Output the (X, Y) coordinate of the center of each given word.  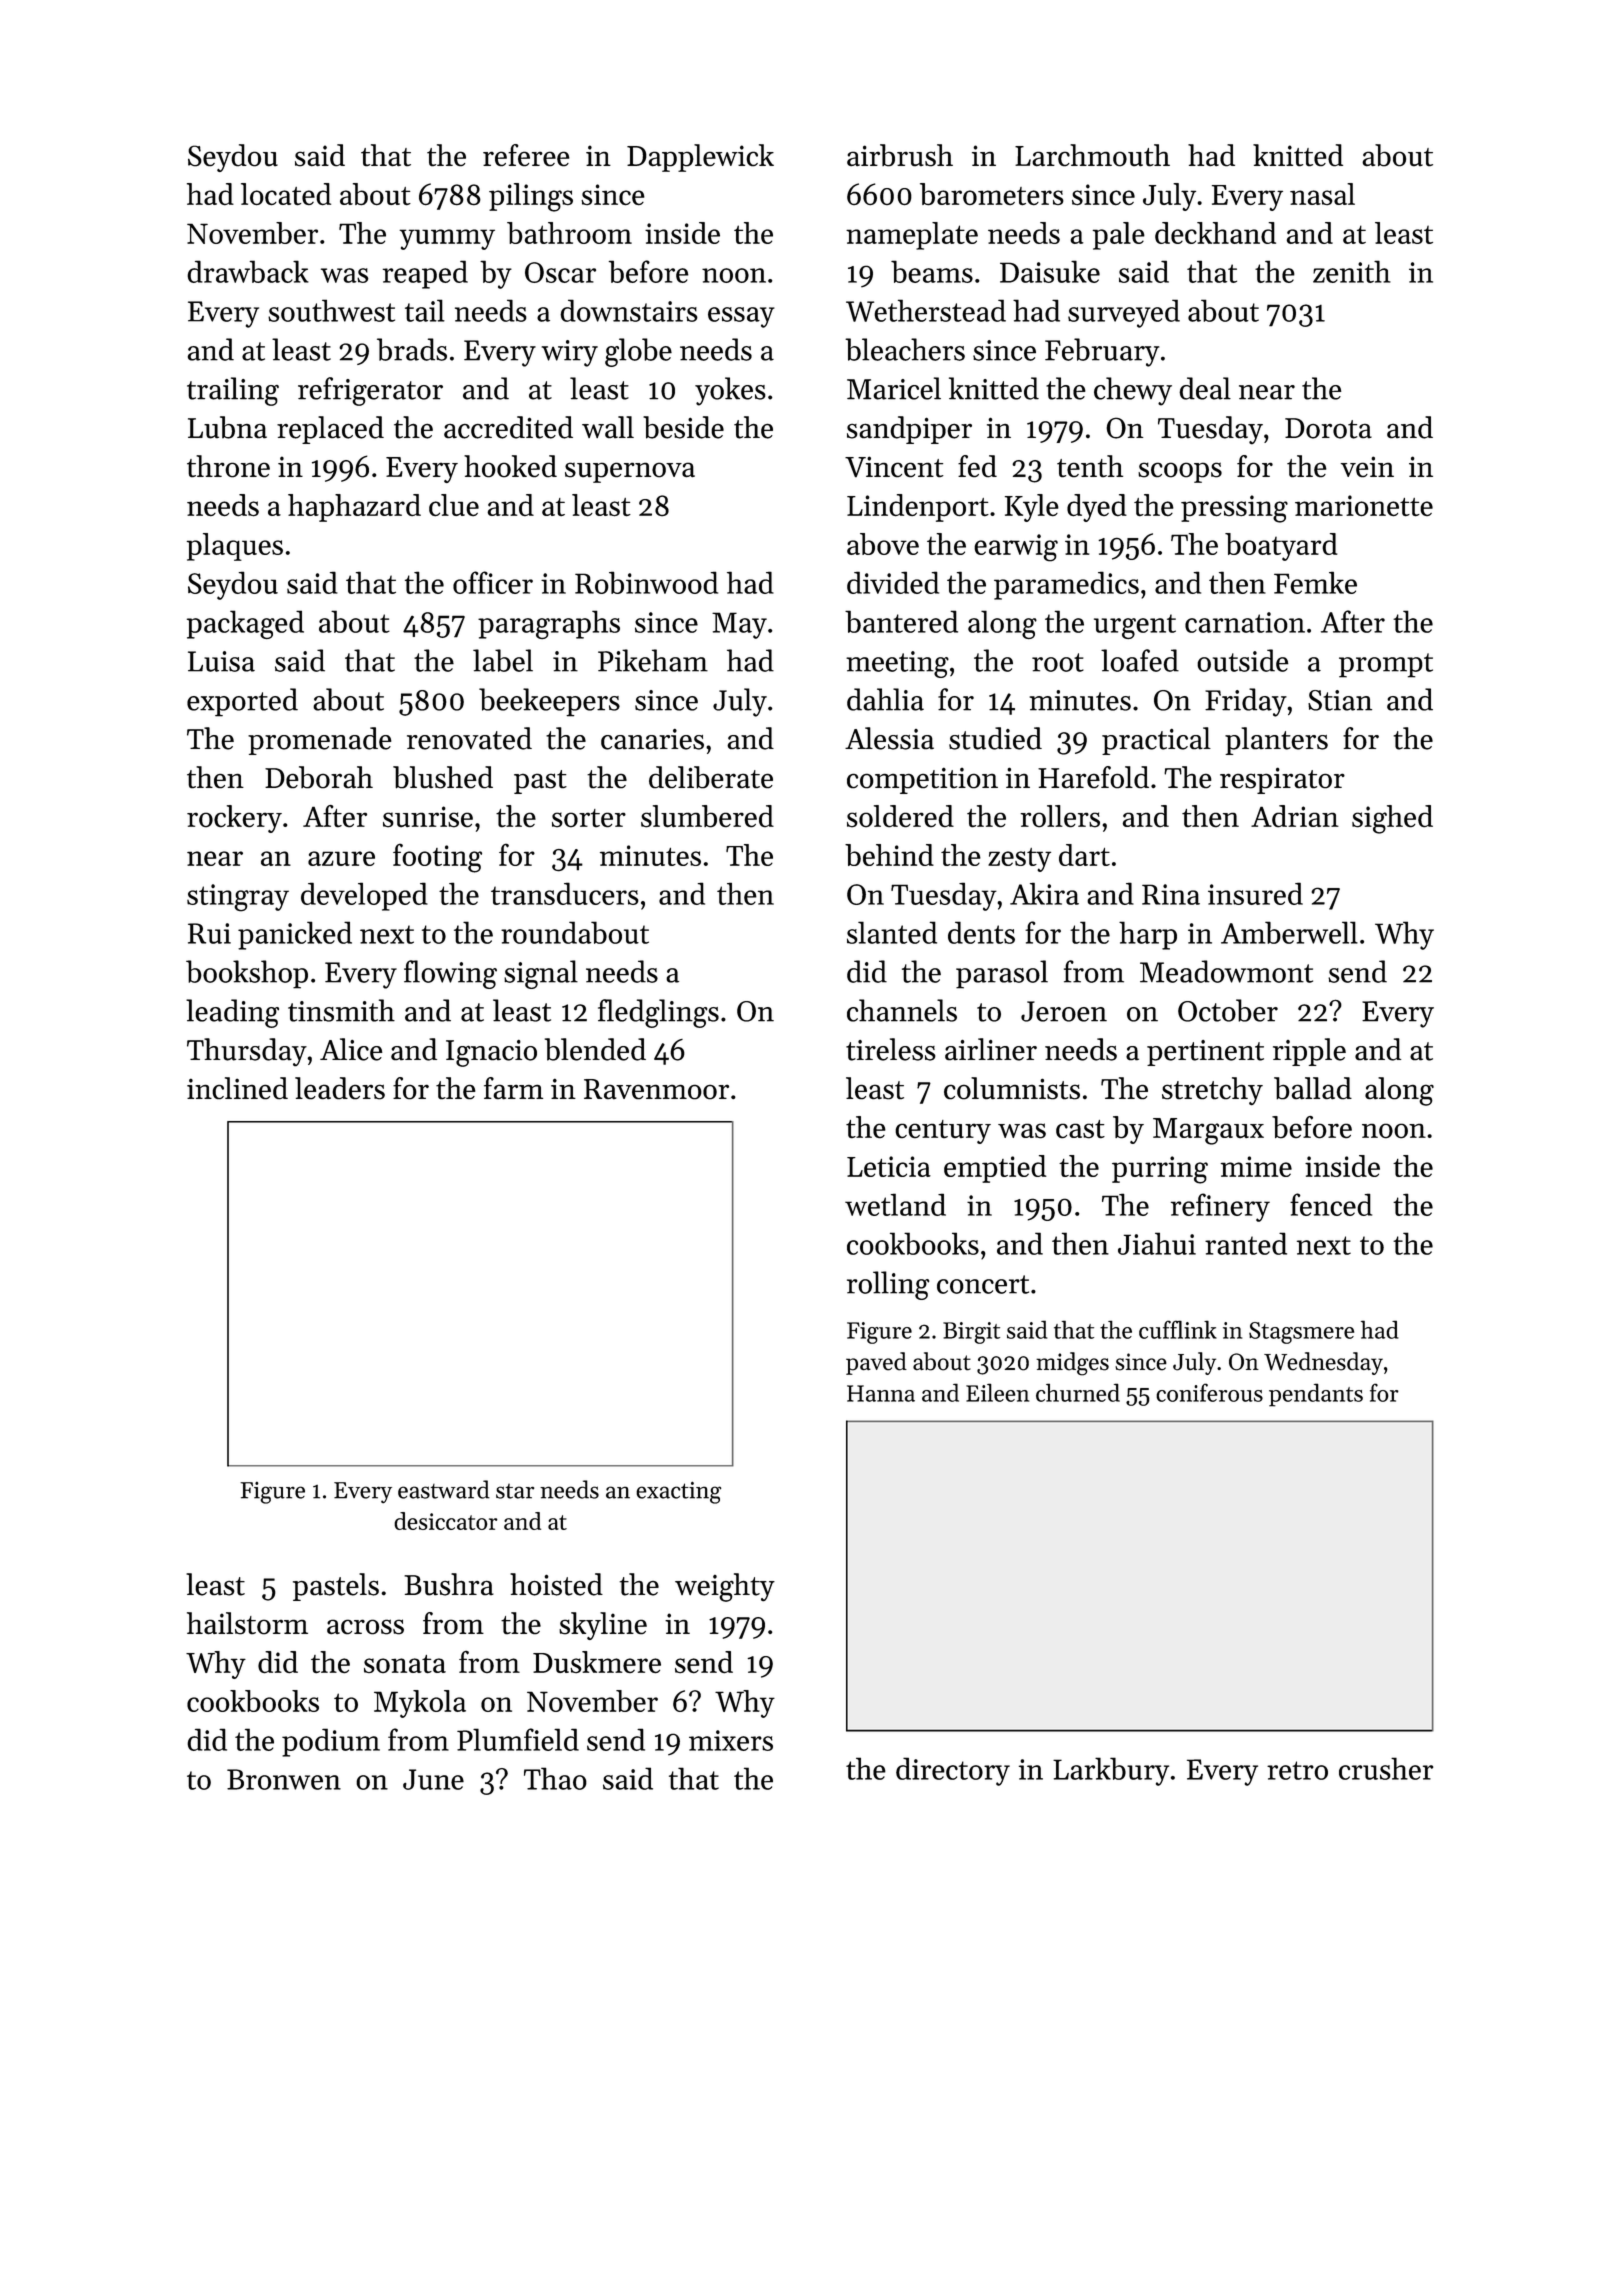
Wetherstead (926, 310)
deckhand (1215, 233)
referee (526, 155)
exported (242, 702)
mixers (731, 1740)
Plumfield (518, 1739)
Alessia (889, 738)
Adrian (1295, 816)
